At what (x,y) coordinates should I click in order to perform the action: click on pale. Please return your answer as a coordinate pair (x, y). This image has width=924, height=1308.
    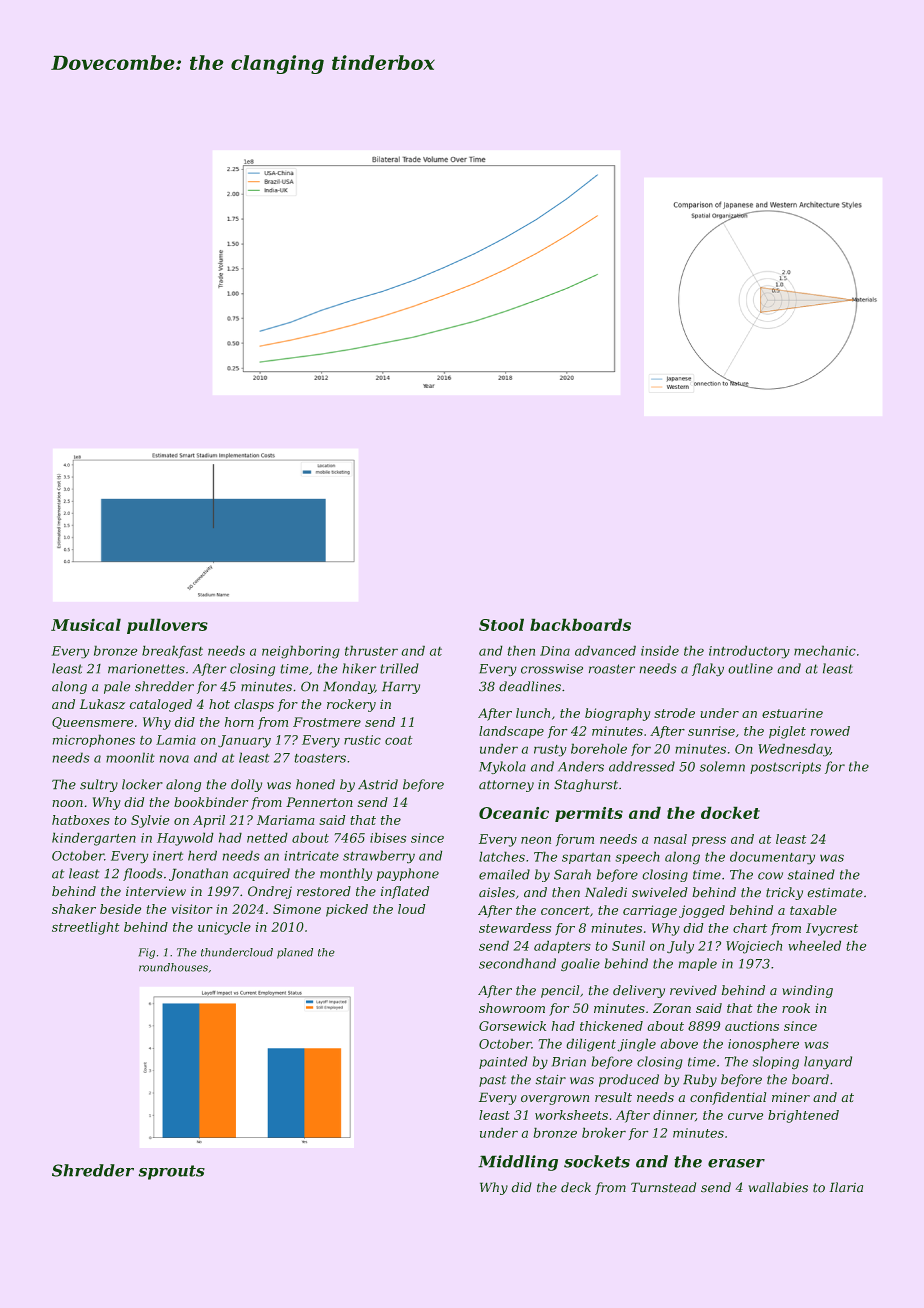
    Looking at the image, I should click on (117, 687).
